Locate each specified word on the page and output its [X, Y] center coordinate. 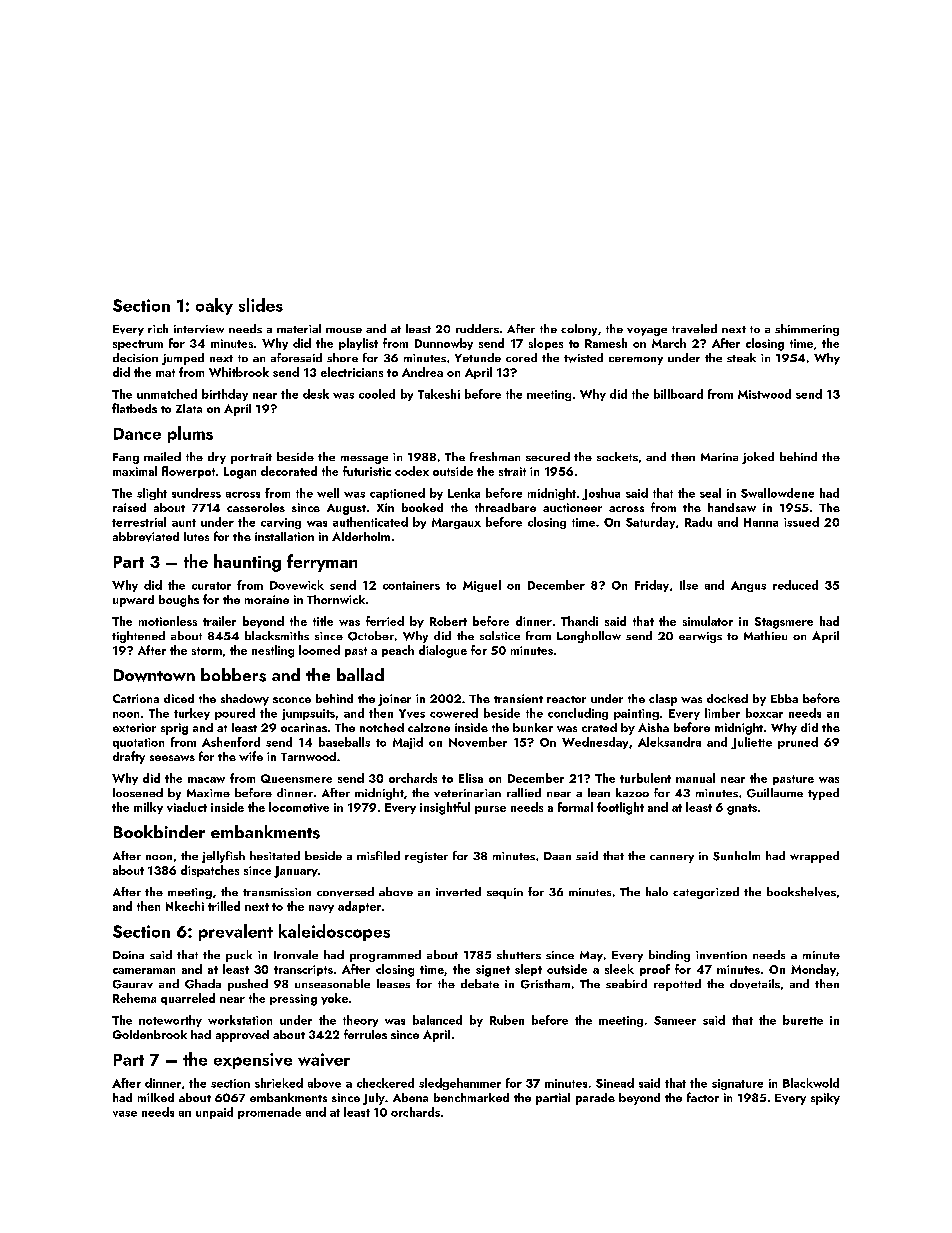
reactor [566, 699]
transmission [277, 892]
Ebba [784, 698]
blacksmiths [277, 635]
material [299, 328]
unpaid [214, 1113]
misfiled [378, 855]
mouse [344, 330]
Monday [813, 970]
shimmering [807, 330]
